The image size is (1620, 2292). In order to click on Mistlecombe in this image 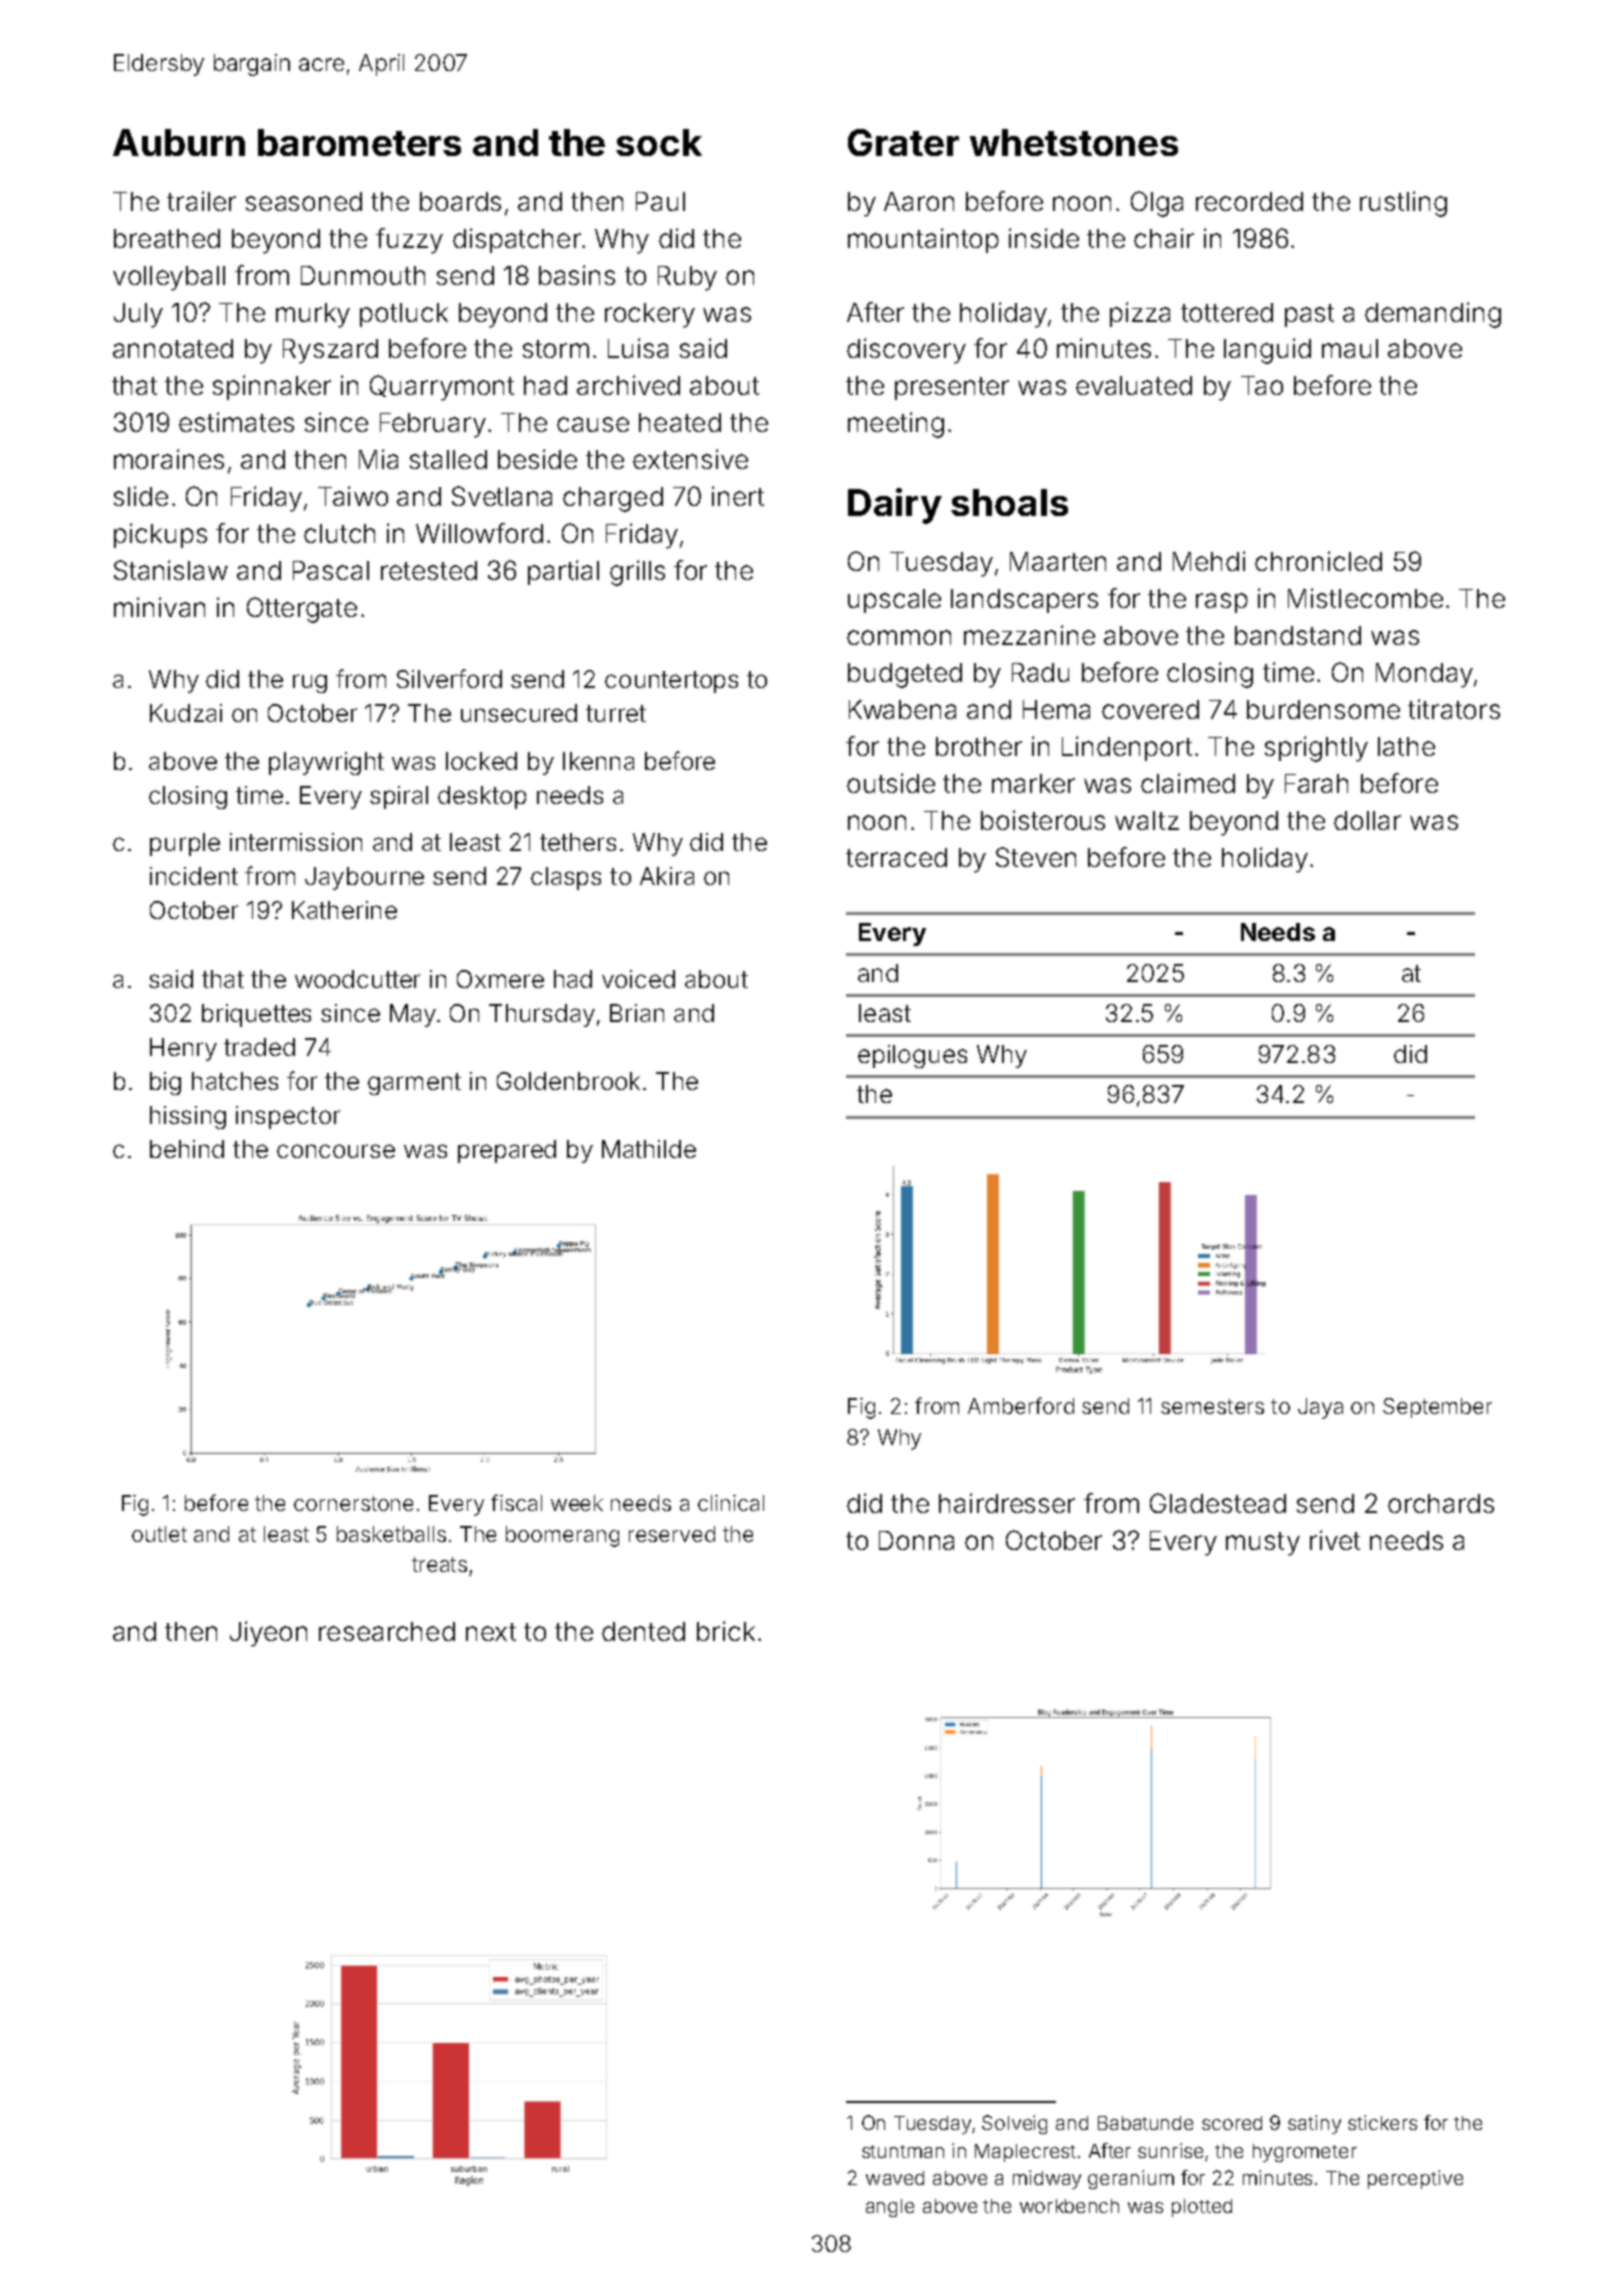, I will do `click(1365, 598)`.
